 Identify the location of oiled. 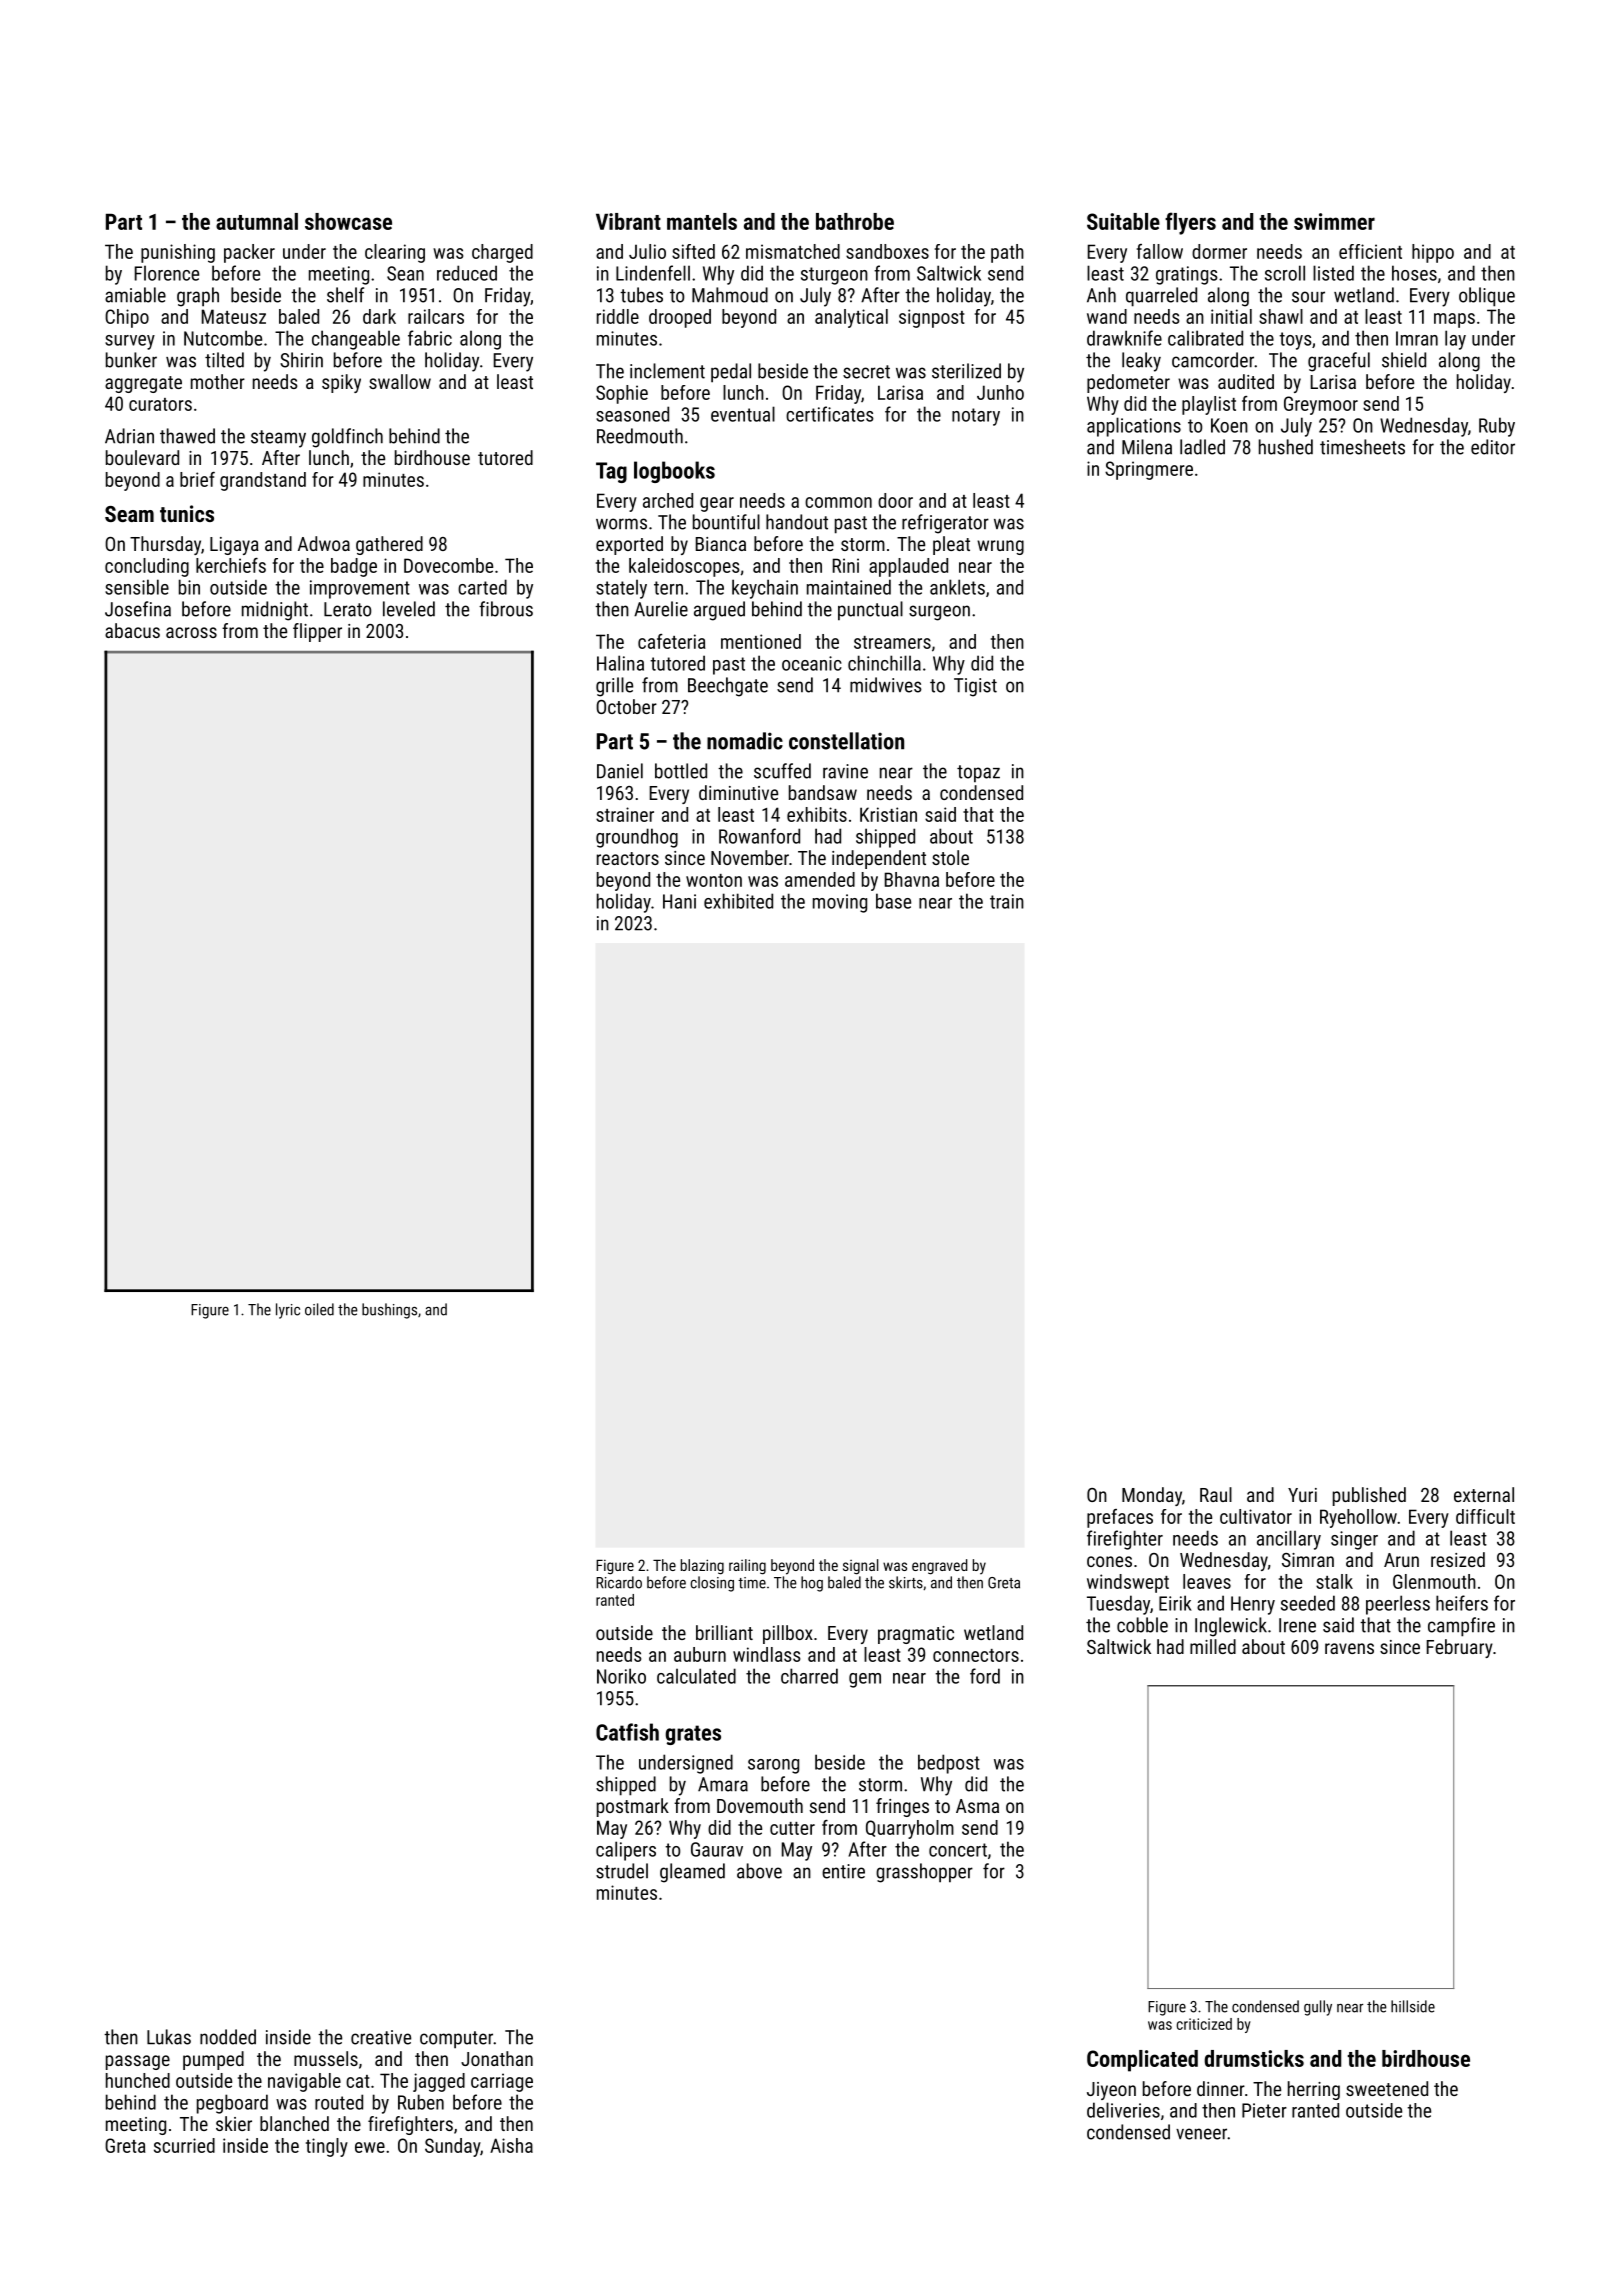
(319, 1309).
